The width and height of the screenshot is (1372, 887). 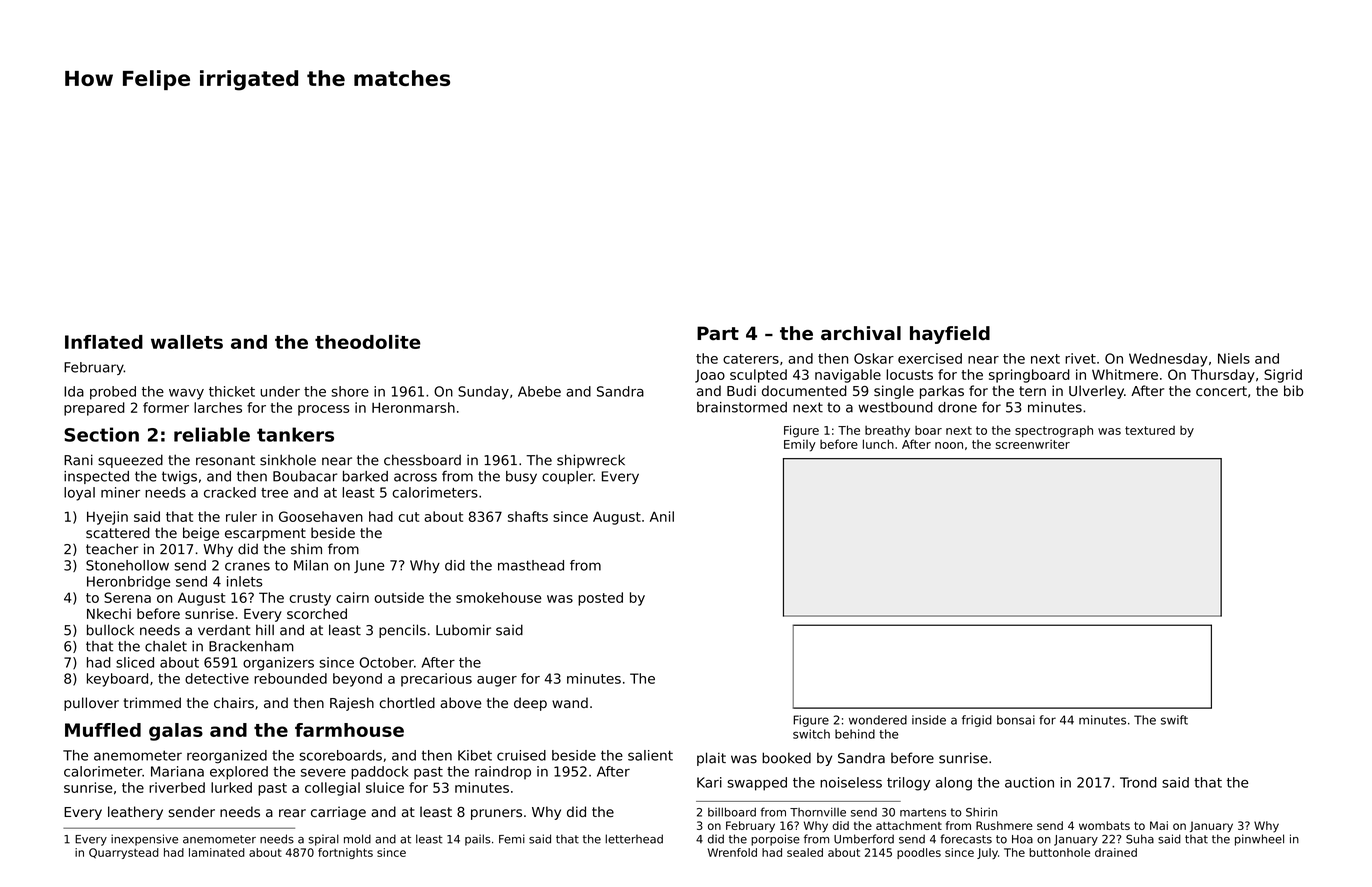 I want to click on carriage, so click(x=338, y=813).
